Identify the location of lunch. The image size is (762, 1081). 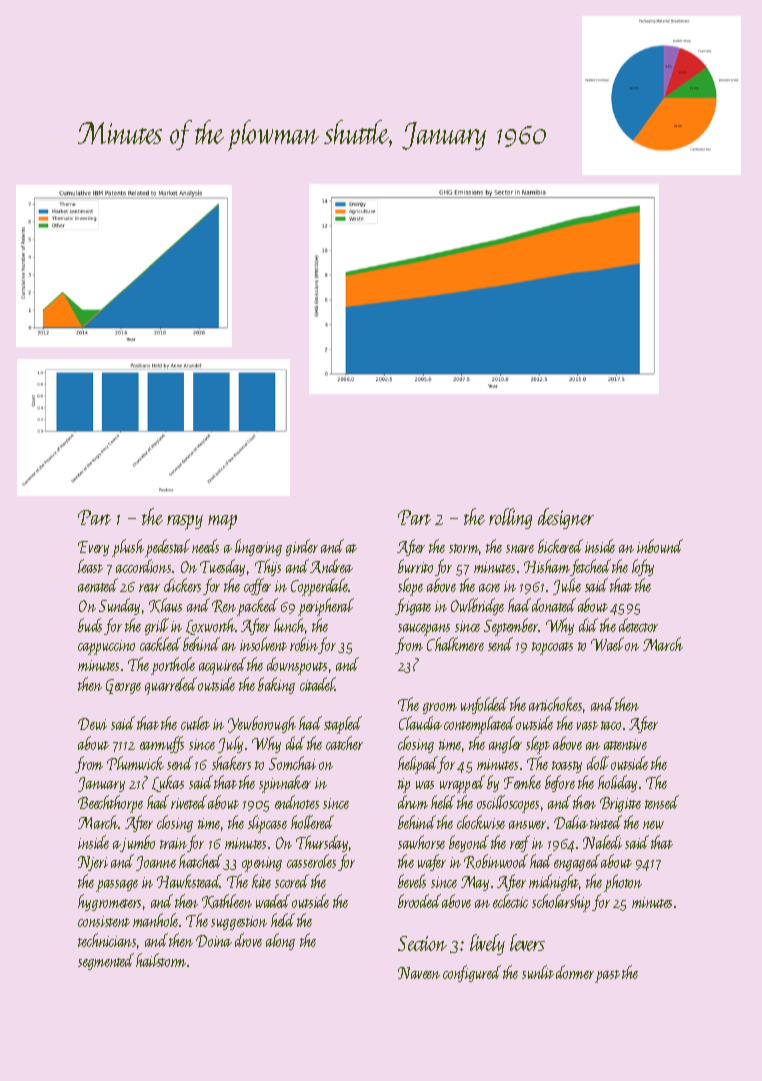
(289, 625).
